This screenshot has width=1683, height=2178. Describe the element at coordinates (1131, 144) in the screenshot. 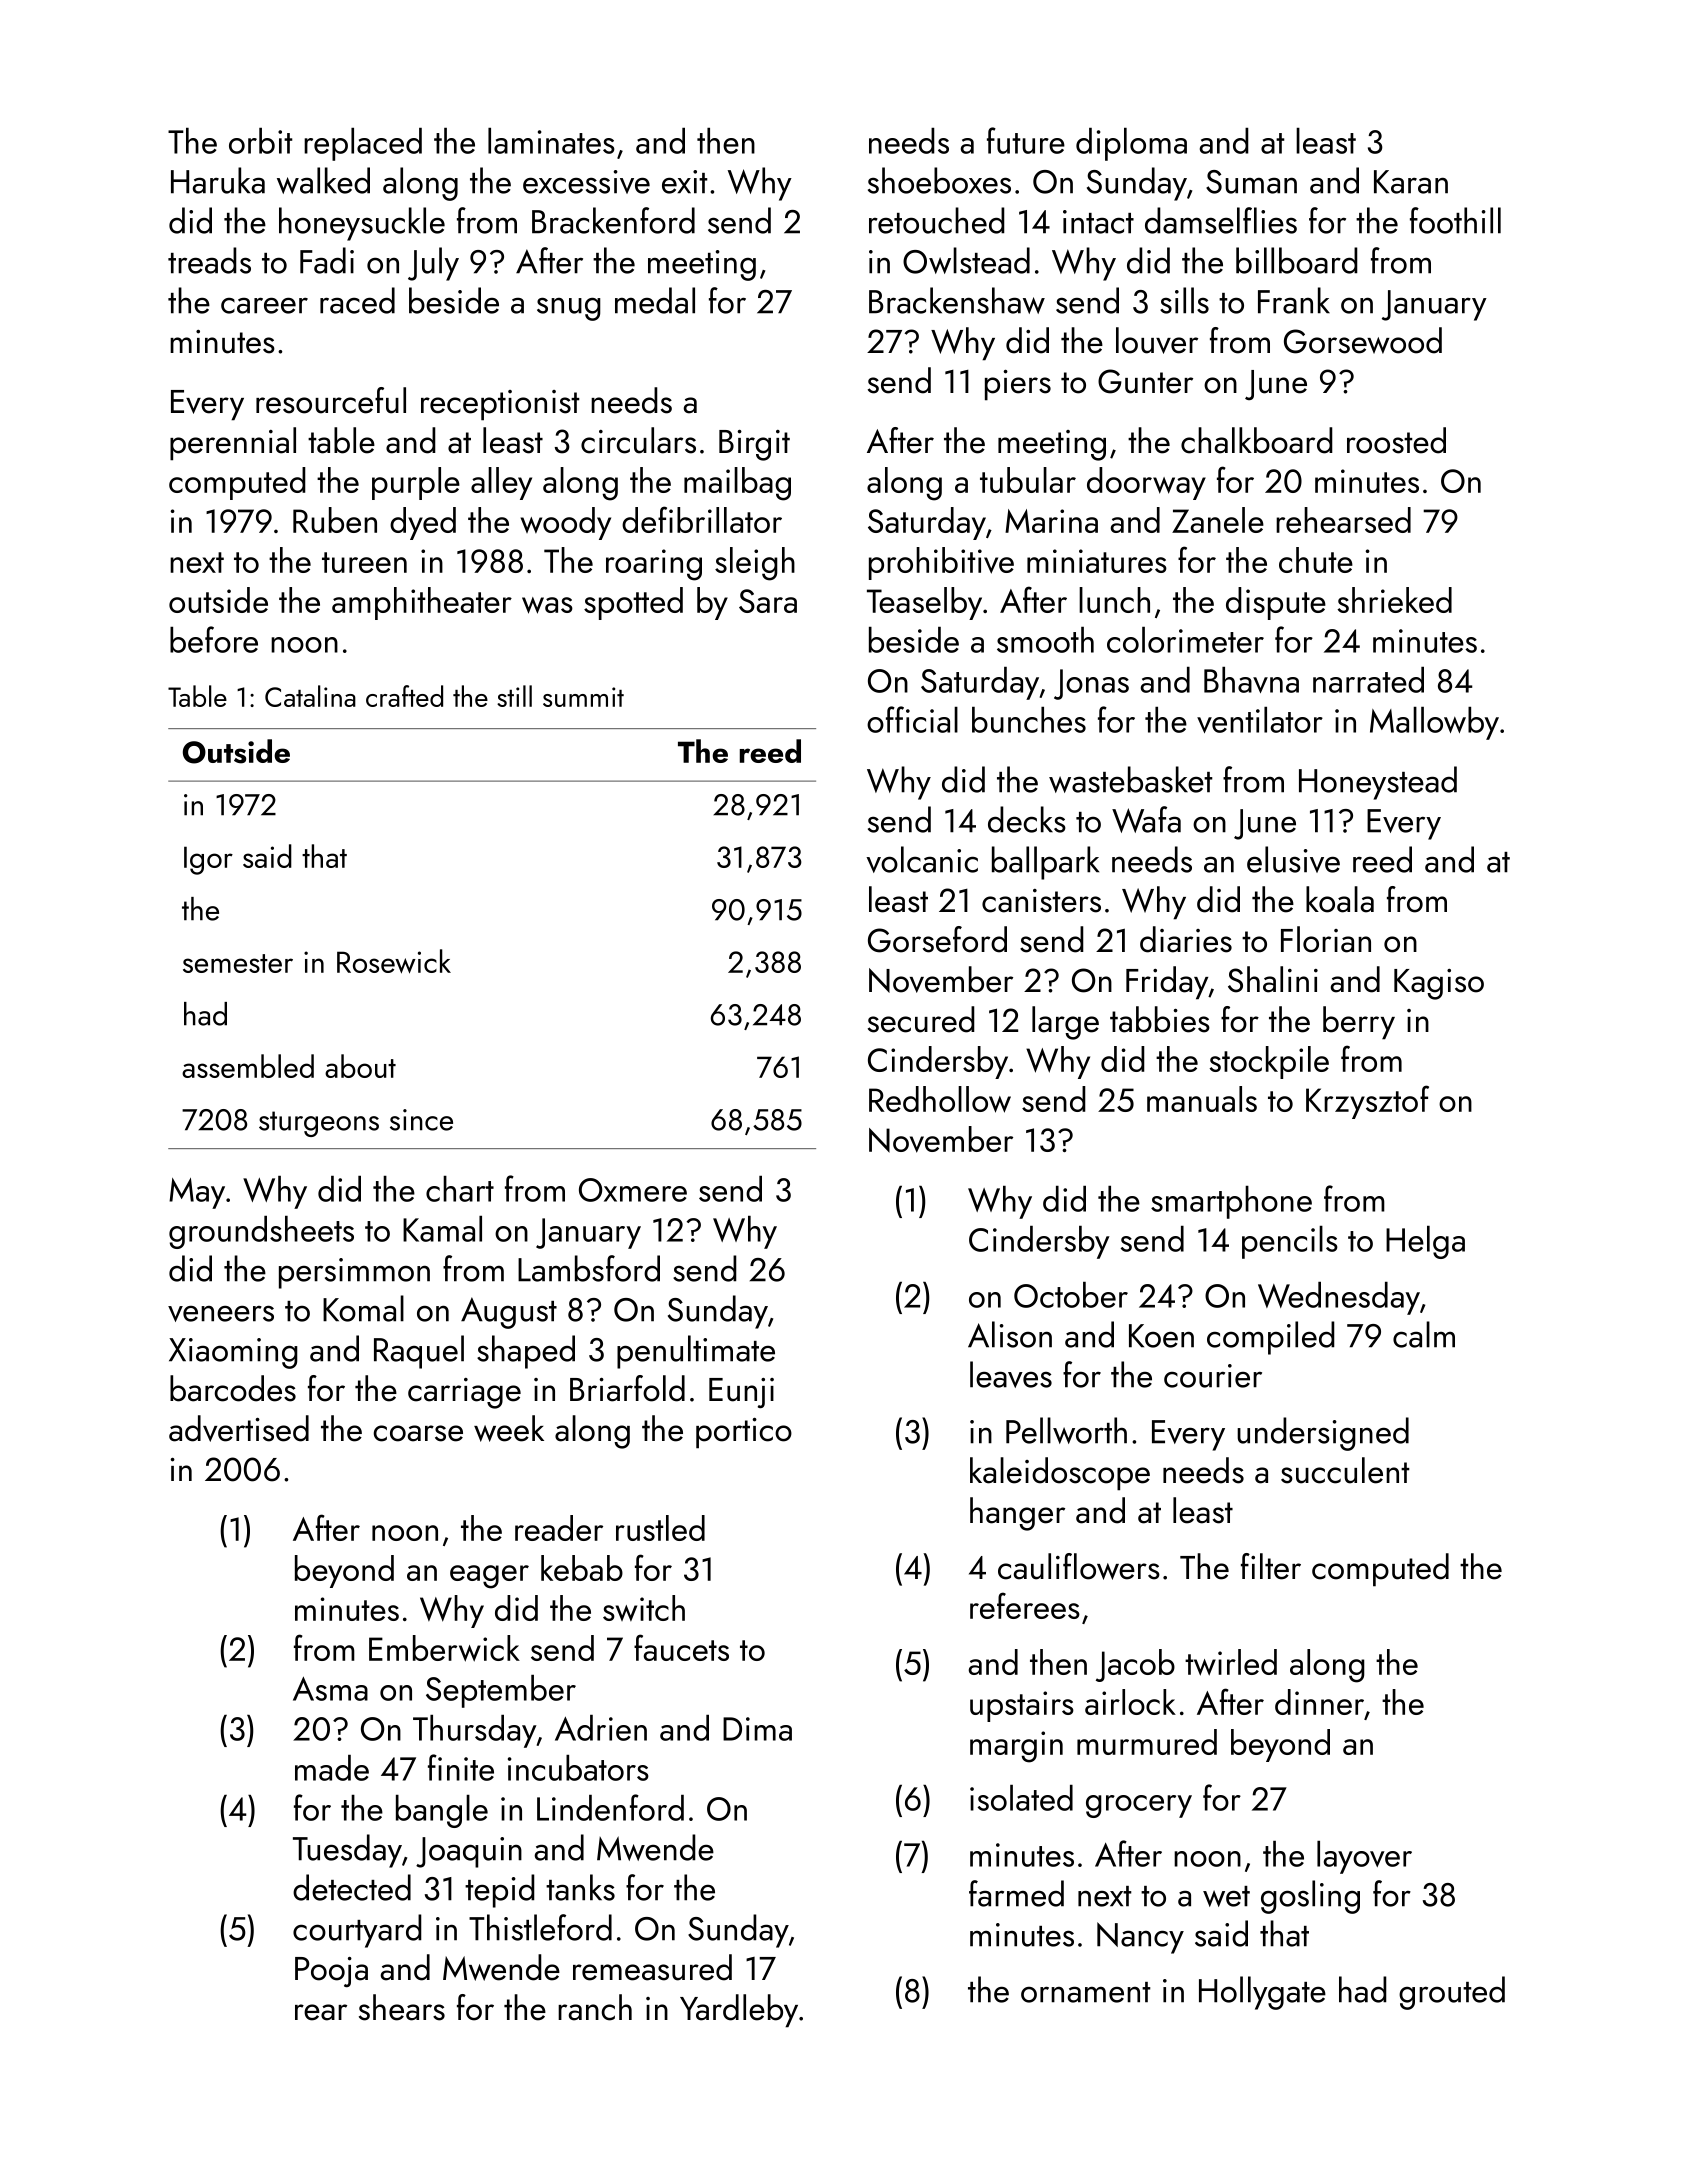

I see `diploma` at that location.
